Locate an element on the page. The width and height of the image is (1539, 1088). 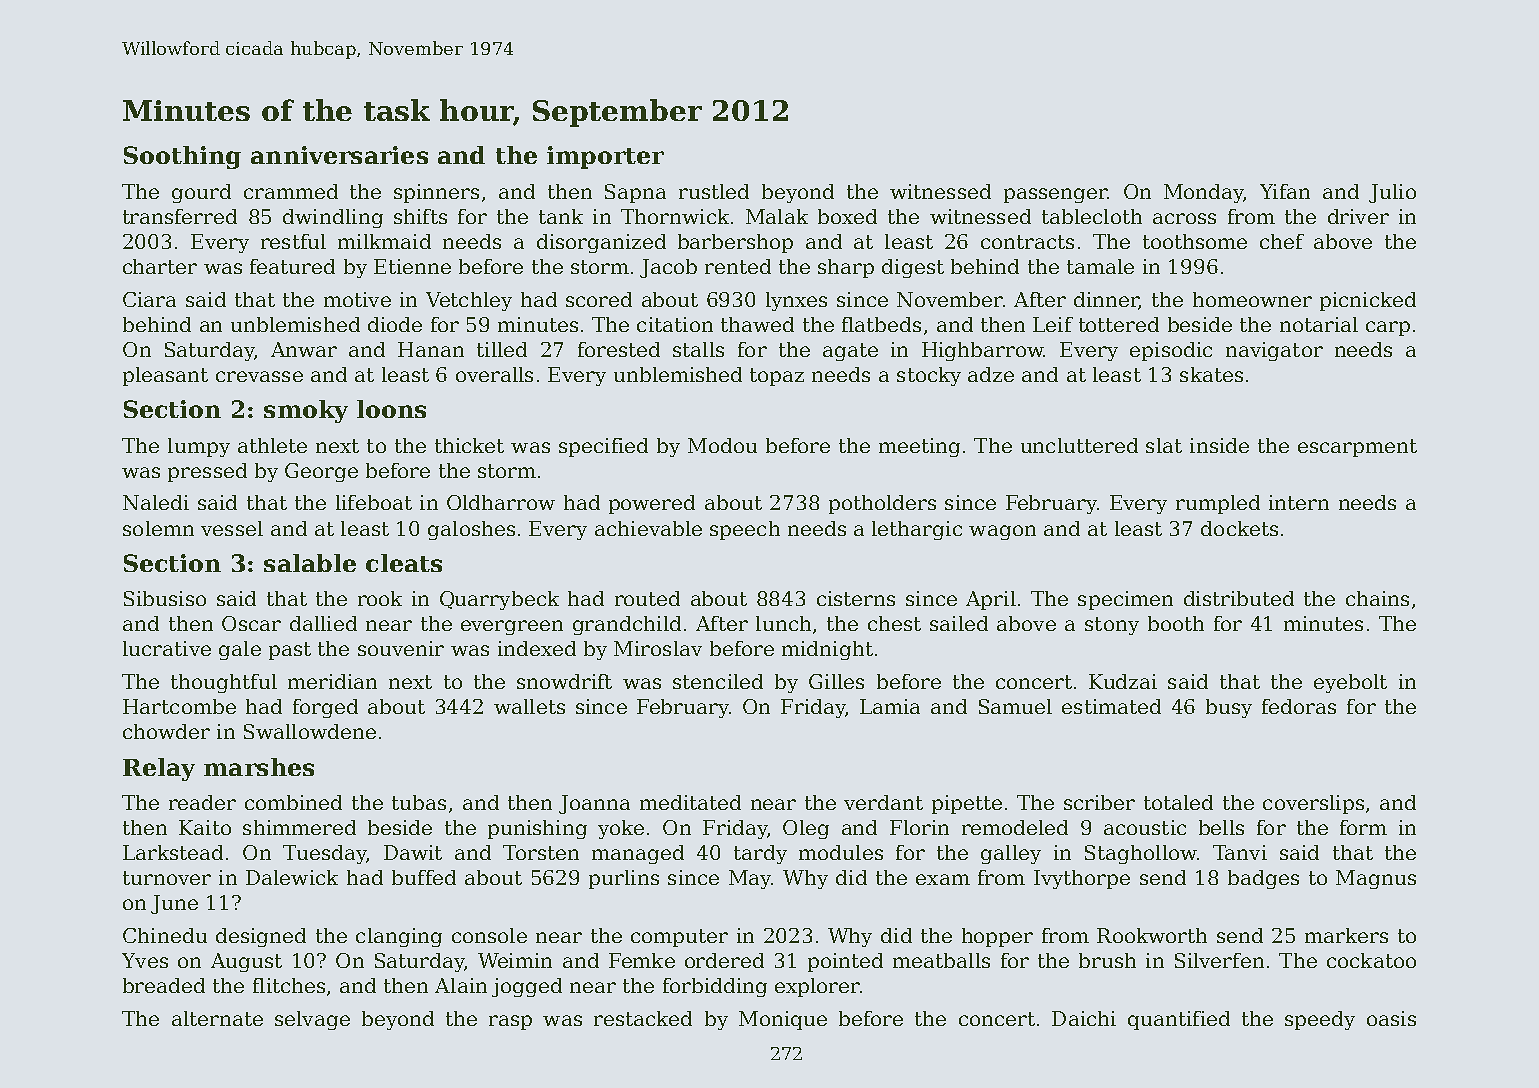
Swallowdene is located at coordinates (310, 731).
